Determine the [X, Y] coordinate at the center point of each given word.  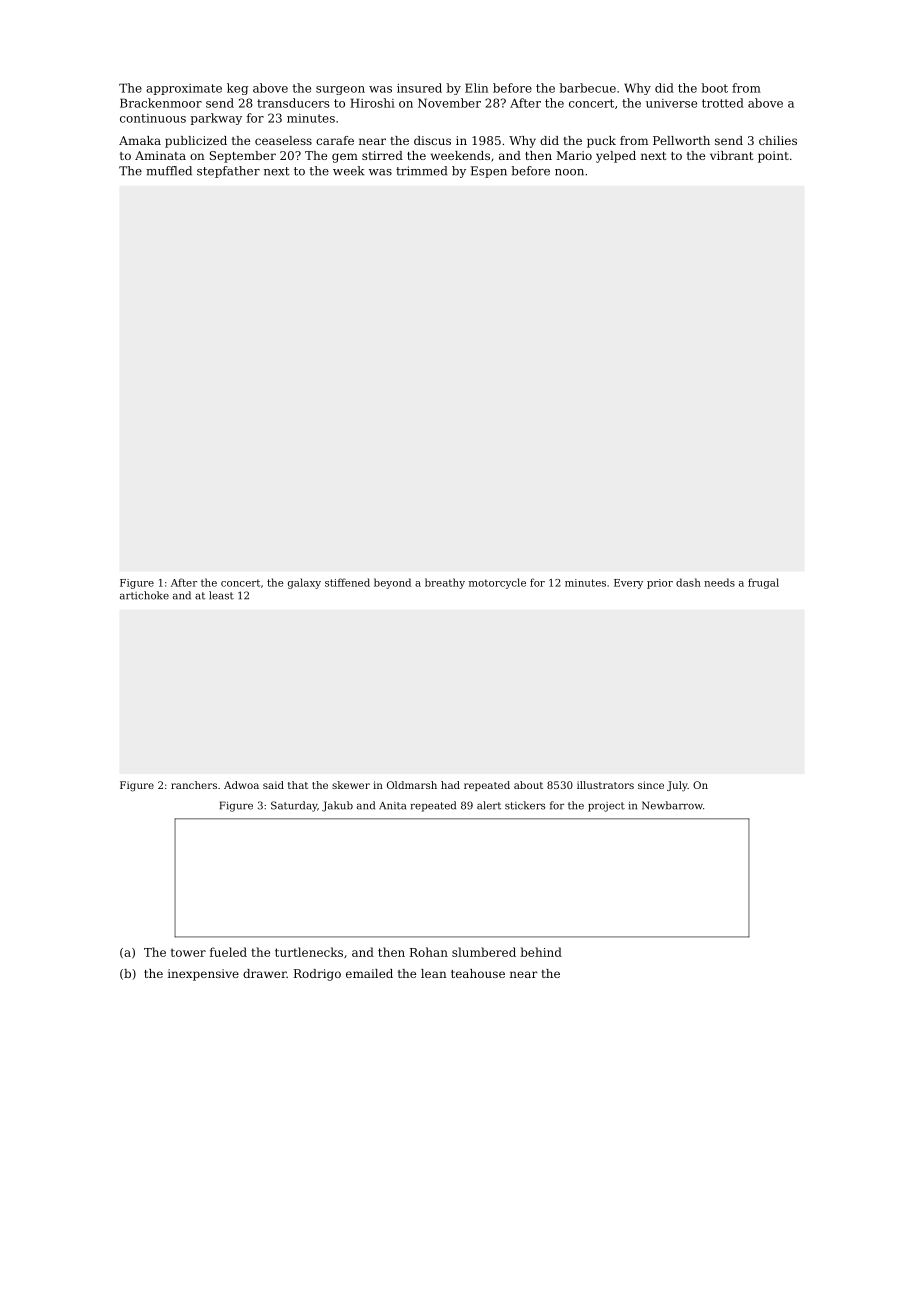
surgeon [340, 90]
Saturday [294, 806]
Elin [476, 88]
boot [714, 88]
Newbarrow [672, 805]
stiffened [347, 582]
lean [434, 973]
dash [688, 582]
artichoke [144, 595]
